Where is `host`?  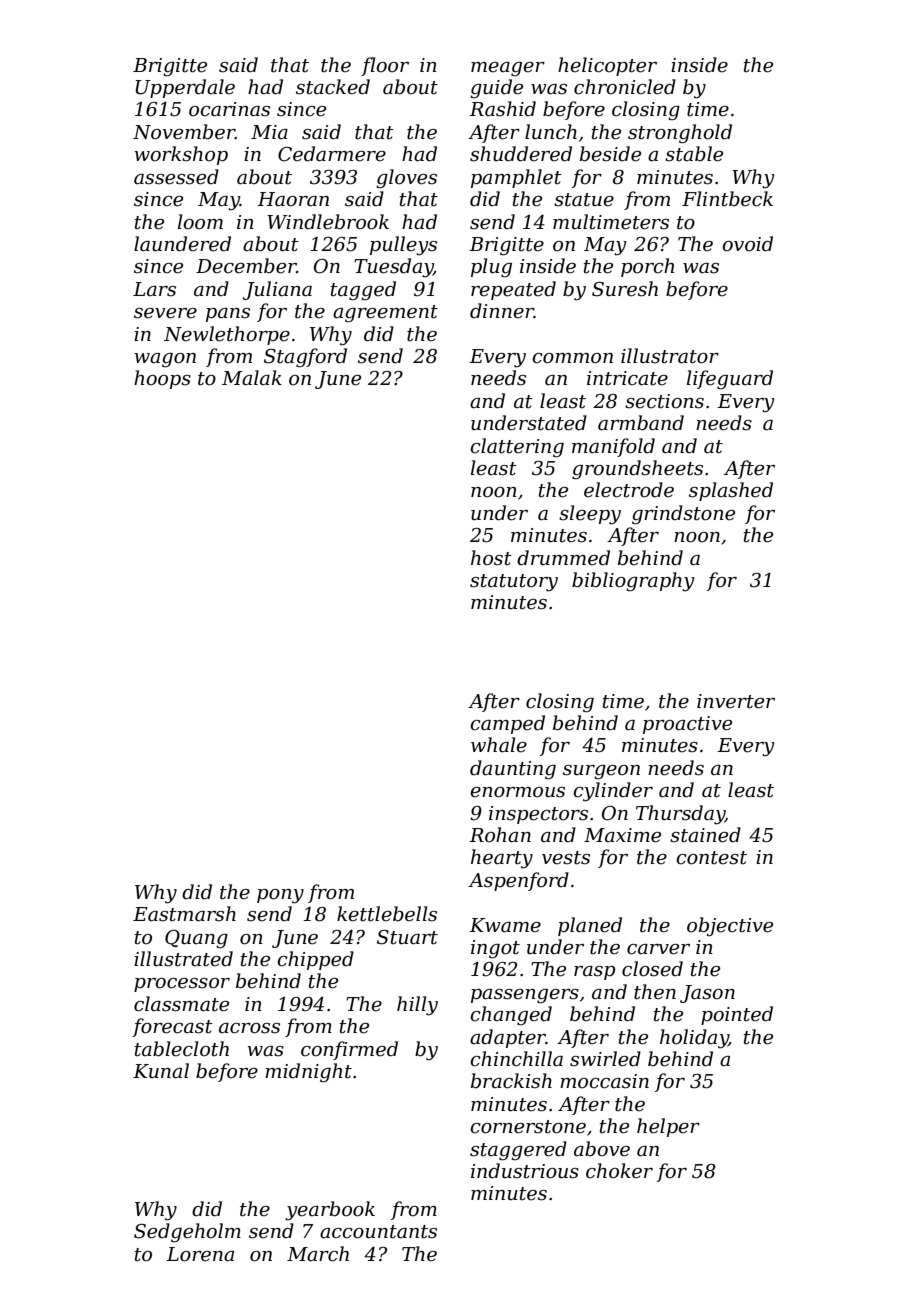
host is located at coordinates (491, 558).
